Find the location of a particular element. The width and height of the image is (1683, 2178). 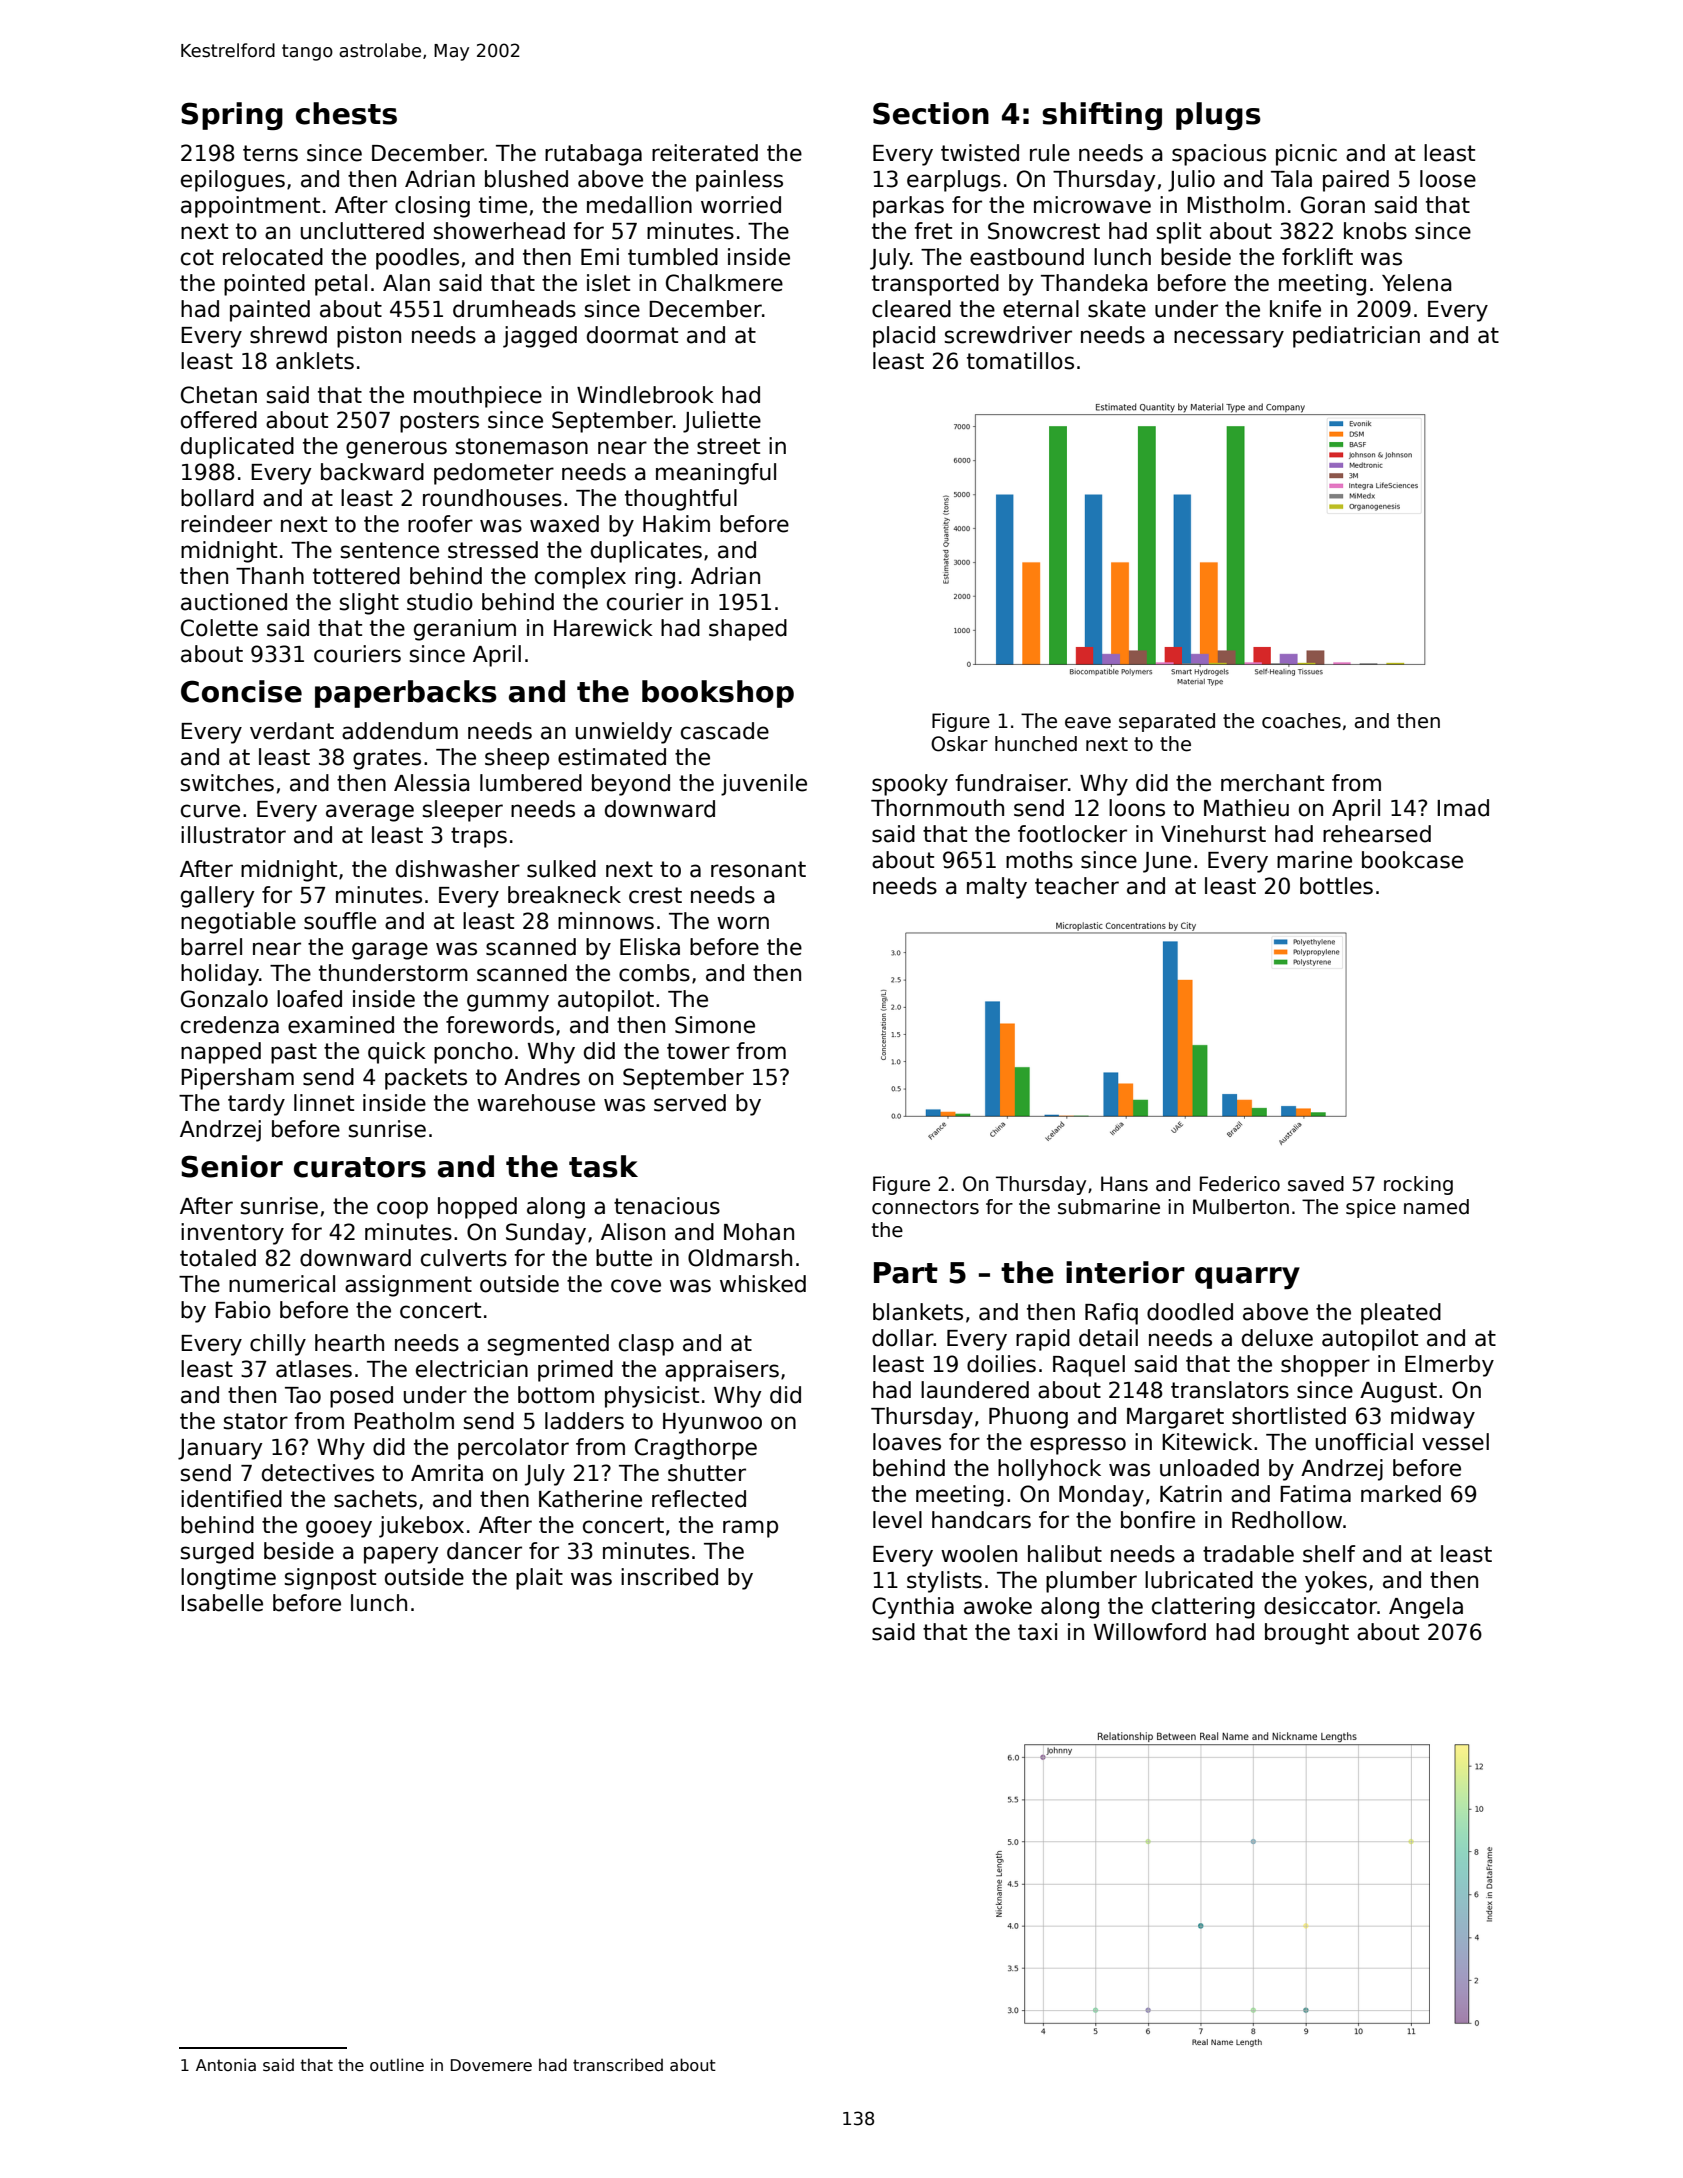

Dovemere is located at coordinates (491, 2065).
